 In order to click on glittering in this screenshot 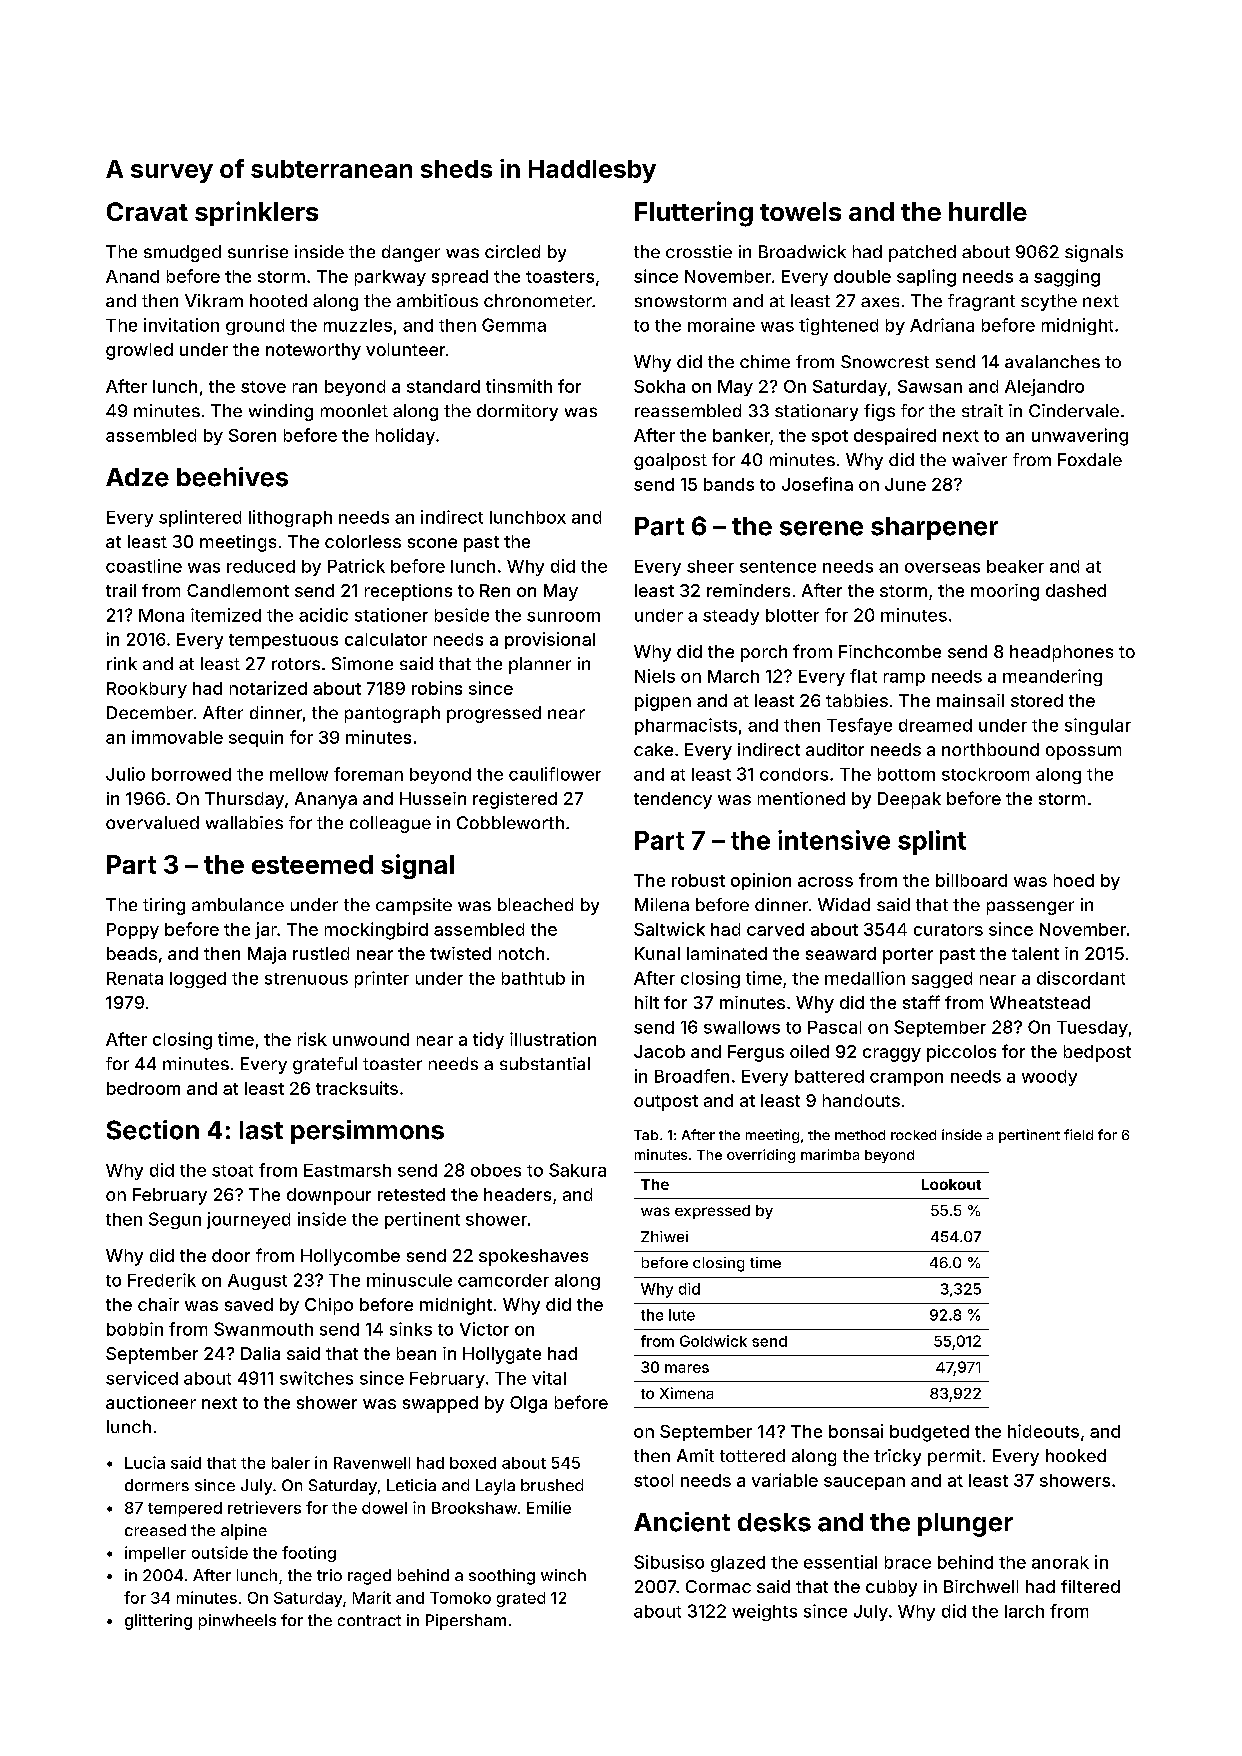, I will do `click(158, 1622)`.
